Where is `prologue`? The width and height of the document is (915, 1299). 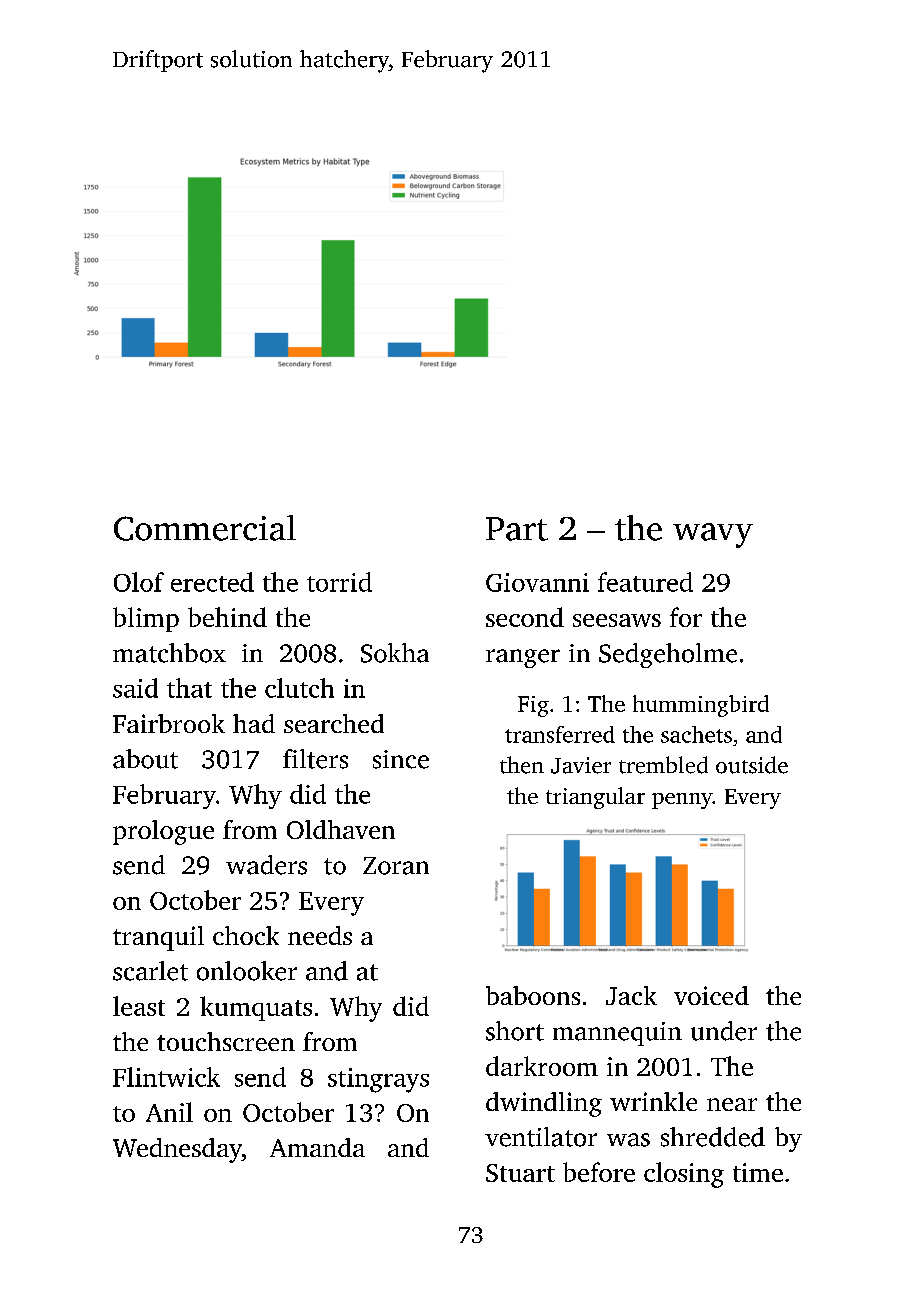 prologue is located at coordinates (163, 832).
